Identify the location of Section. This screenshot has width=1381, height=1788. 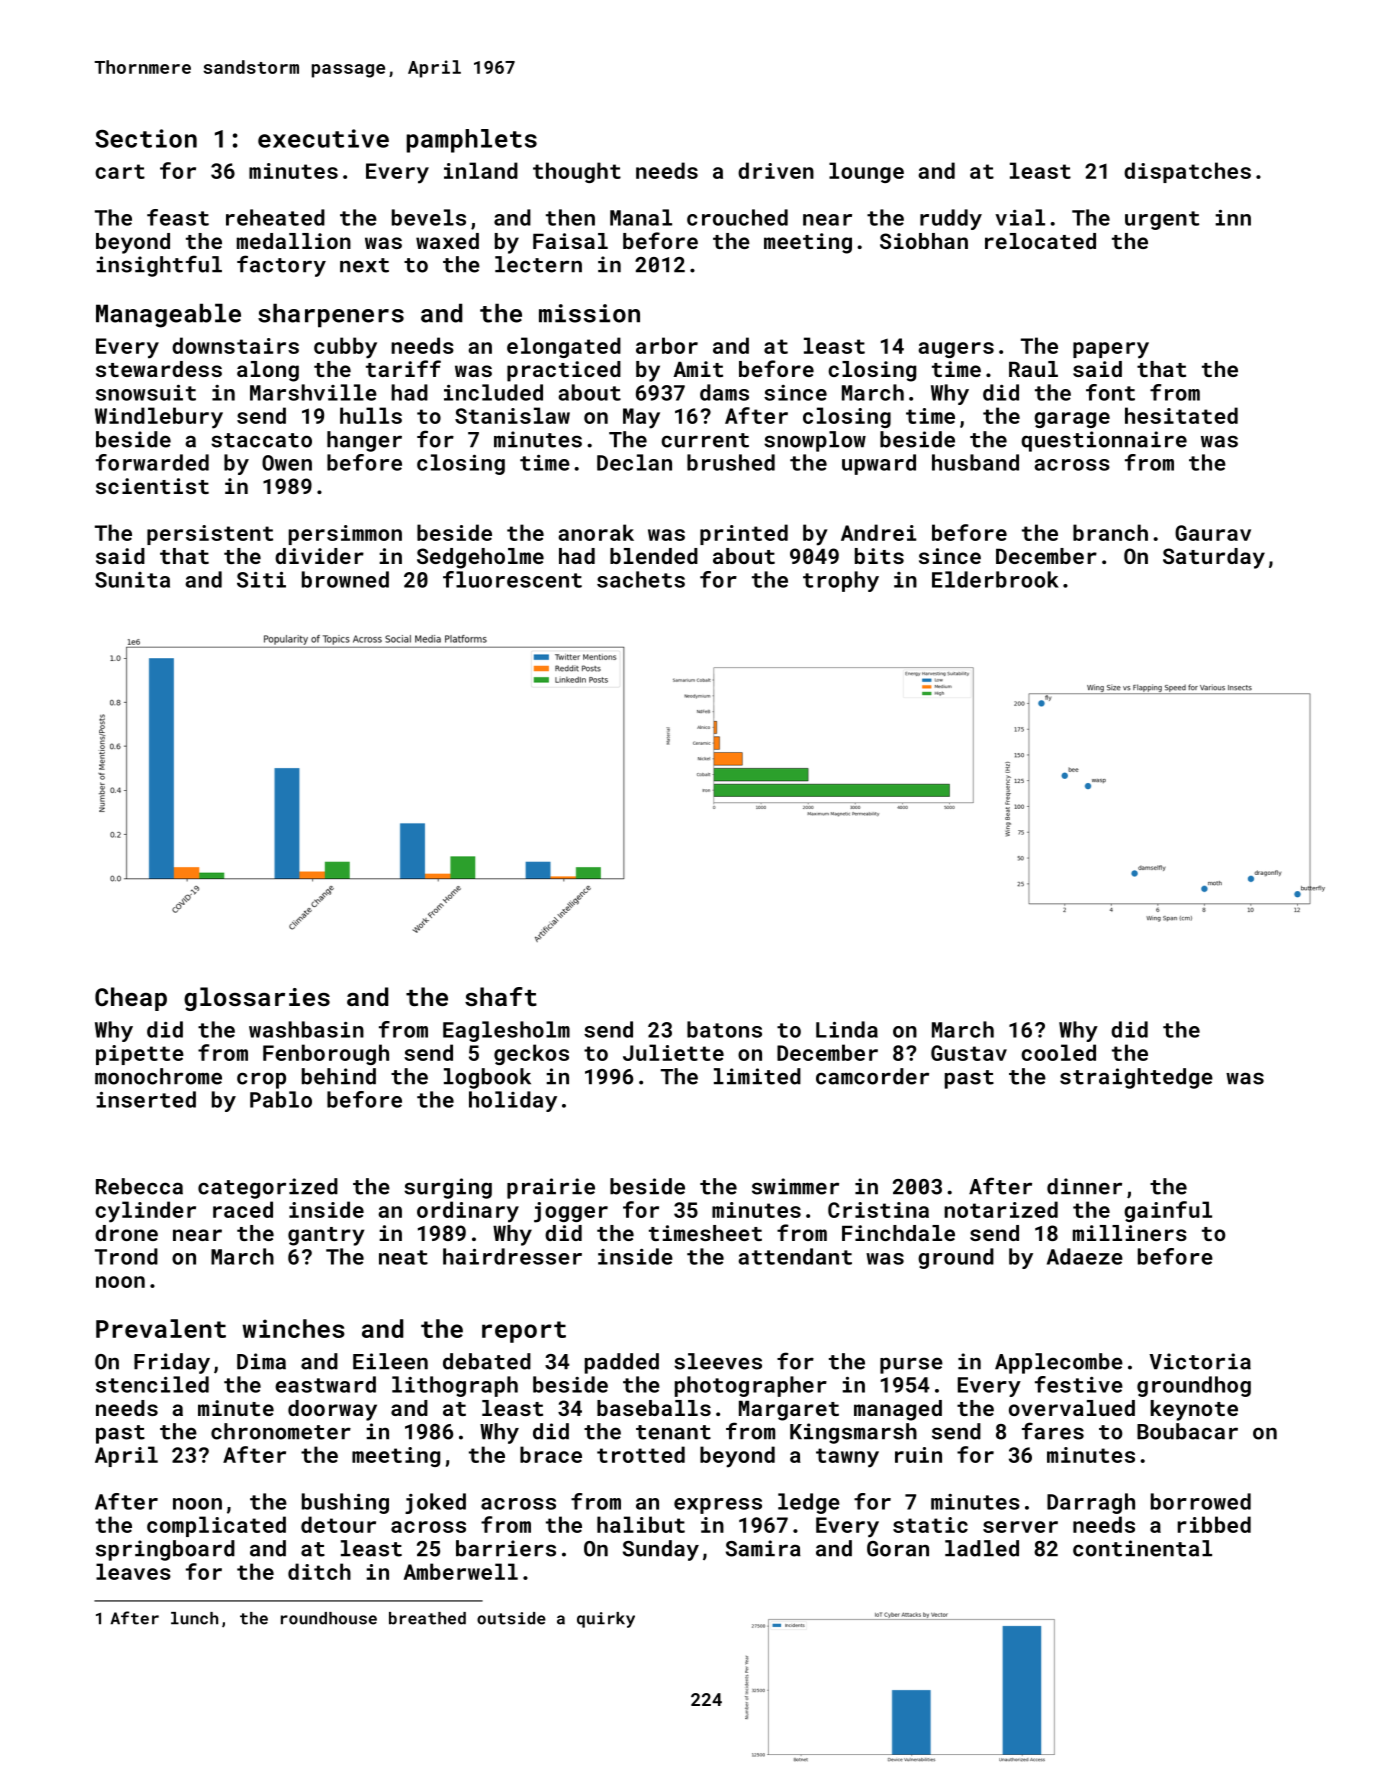
(146, 138).
